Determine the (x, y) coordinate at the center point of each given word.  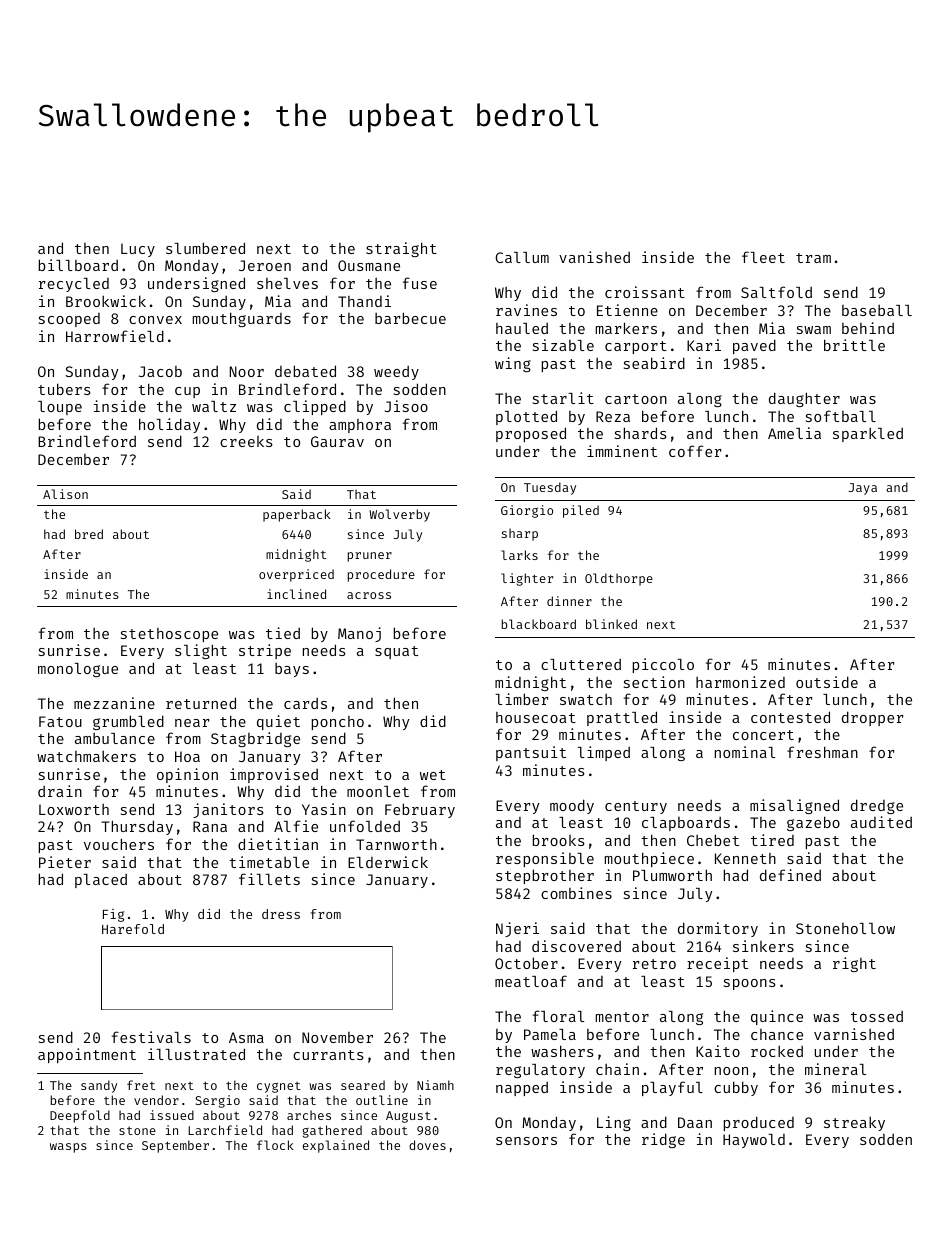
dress (281, 914)
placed (101, 881)
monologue (78, 670)
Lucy (138, 250)
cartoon (636, 399)
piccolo (663, 665)
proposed (531, 434)
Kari (704, 345)
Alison (65, 494)
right (854, 964)
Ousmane (369, 265)
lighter (527, 579)
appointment (87, 1055)
